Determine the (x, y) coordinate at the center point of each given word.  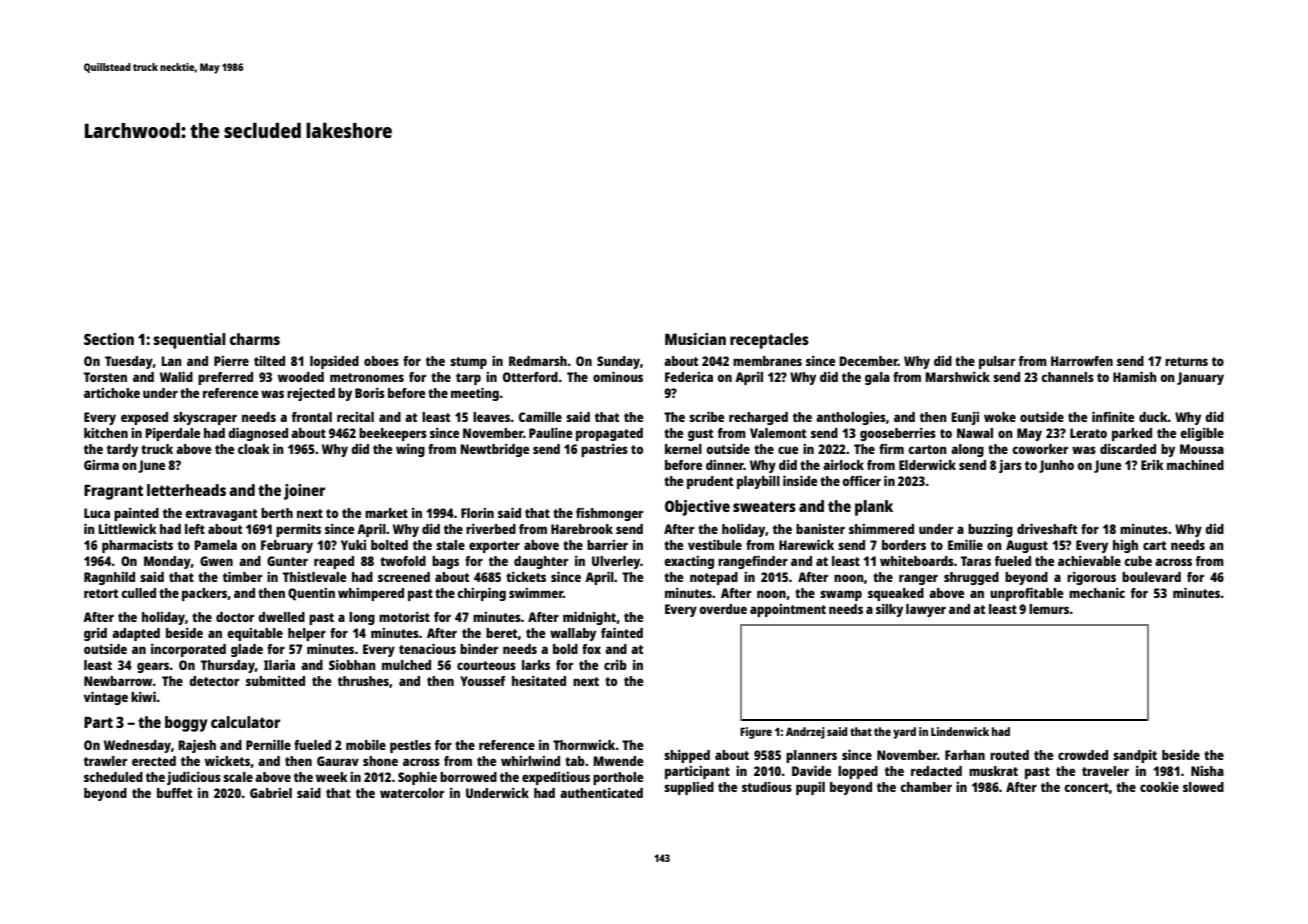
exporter (494, 547)
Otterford (530, 377)
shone (380, 761)
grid (95, 634)
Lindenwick (960, 731)
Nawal (975, 433)
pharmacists (137, 546)
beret (501, 633)
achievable (1089, 561)
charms (255, 339)
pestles (410, 746)
